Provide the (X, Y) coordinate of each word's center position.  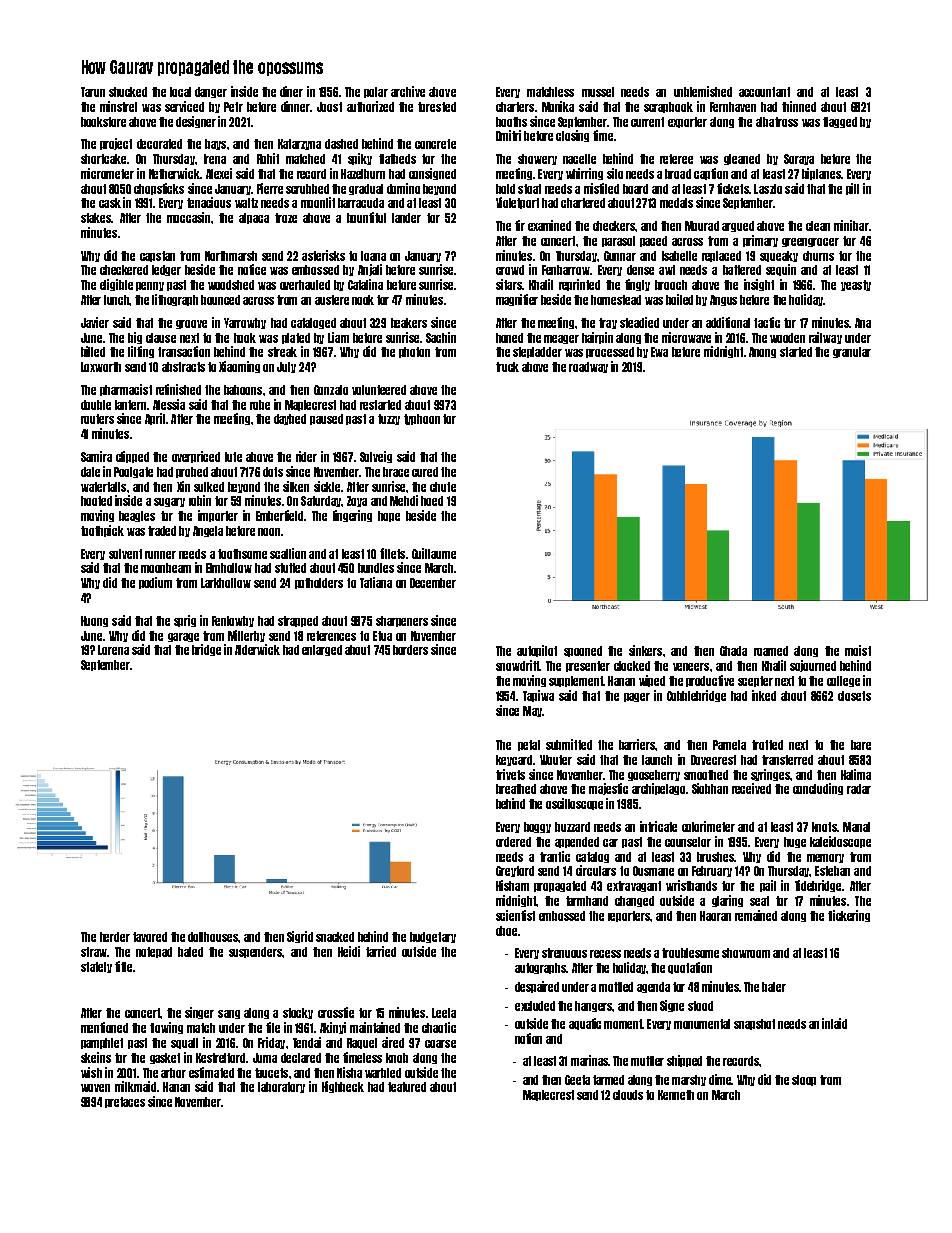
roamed (771, 651)
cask (110, 203)
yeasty (856, 285)
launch (657, 760)
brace (396, 472)
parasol (618, 241)
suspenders (255, 952)
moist (858, 650)
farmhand (587, 901)
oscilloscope (574, 804)
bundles (376, 568)
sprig (185, 621)
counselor (688, 842)
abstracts (183, 367)
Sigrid (300, 937)
